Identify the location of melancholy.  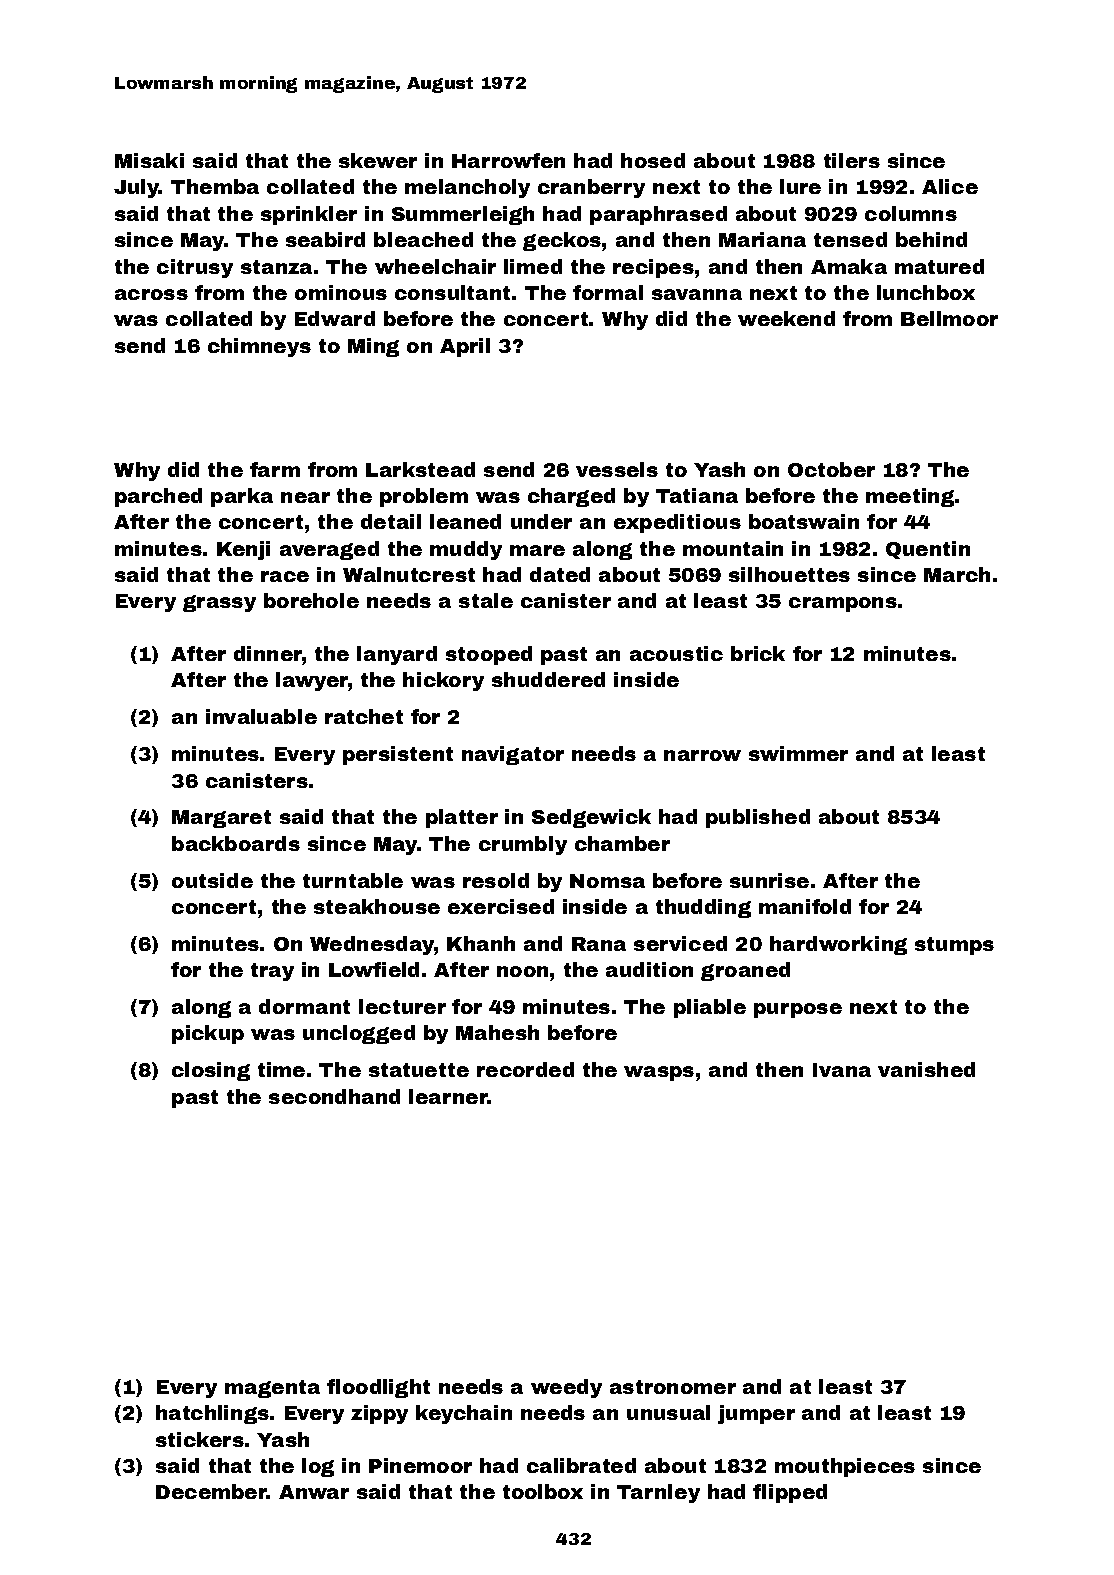
(467, 188).
